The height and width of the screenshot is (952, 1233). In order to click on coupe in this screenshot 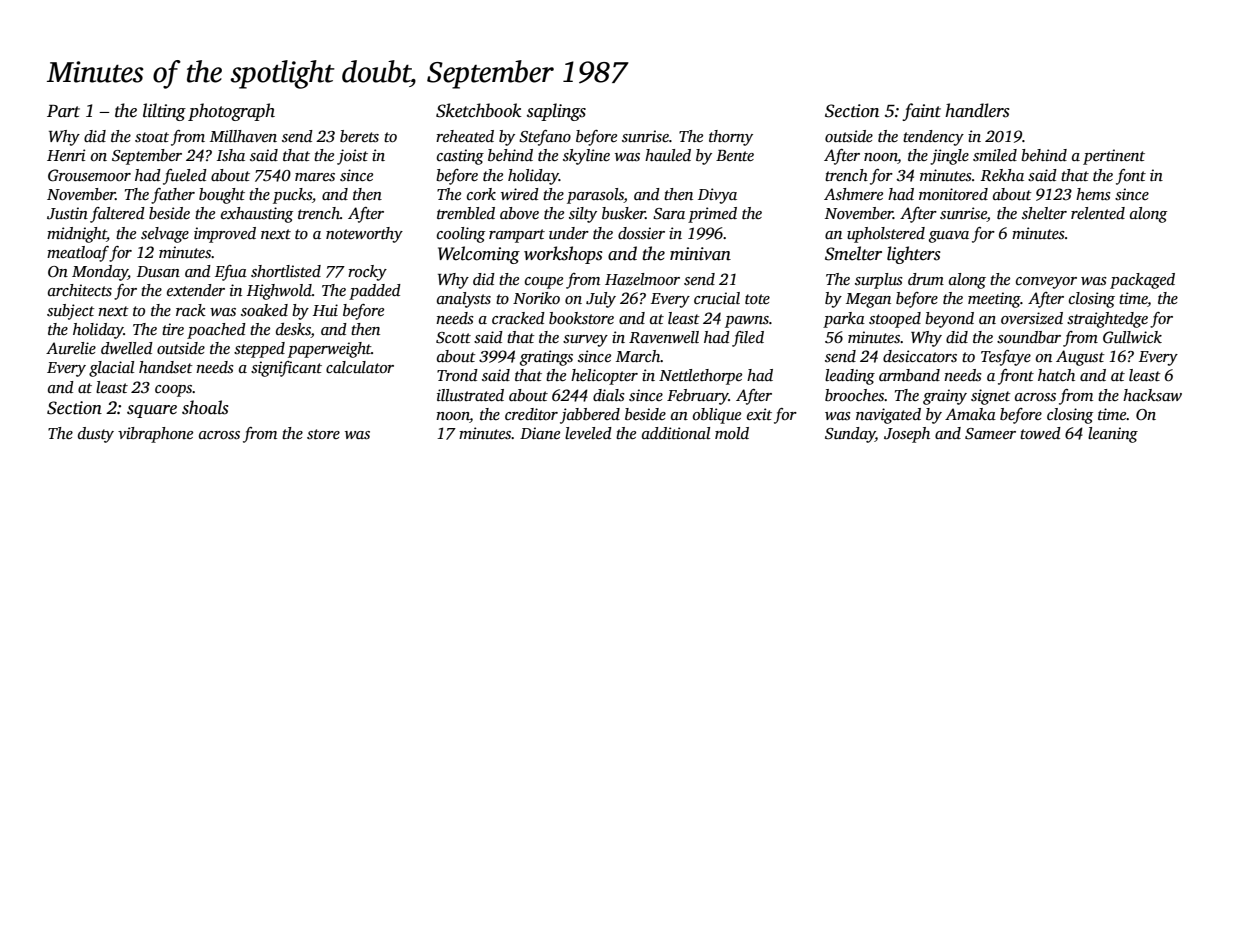, I will do `click(544, 283)`.
